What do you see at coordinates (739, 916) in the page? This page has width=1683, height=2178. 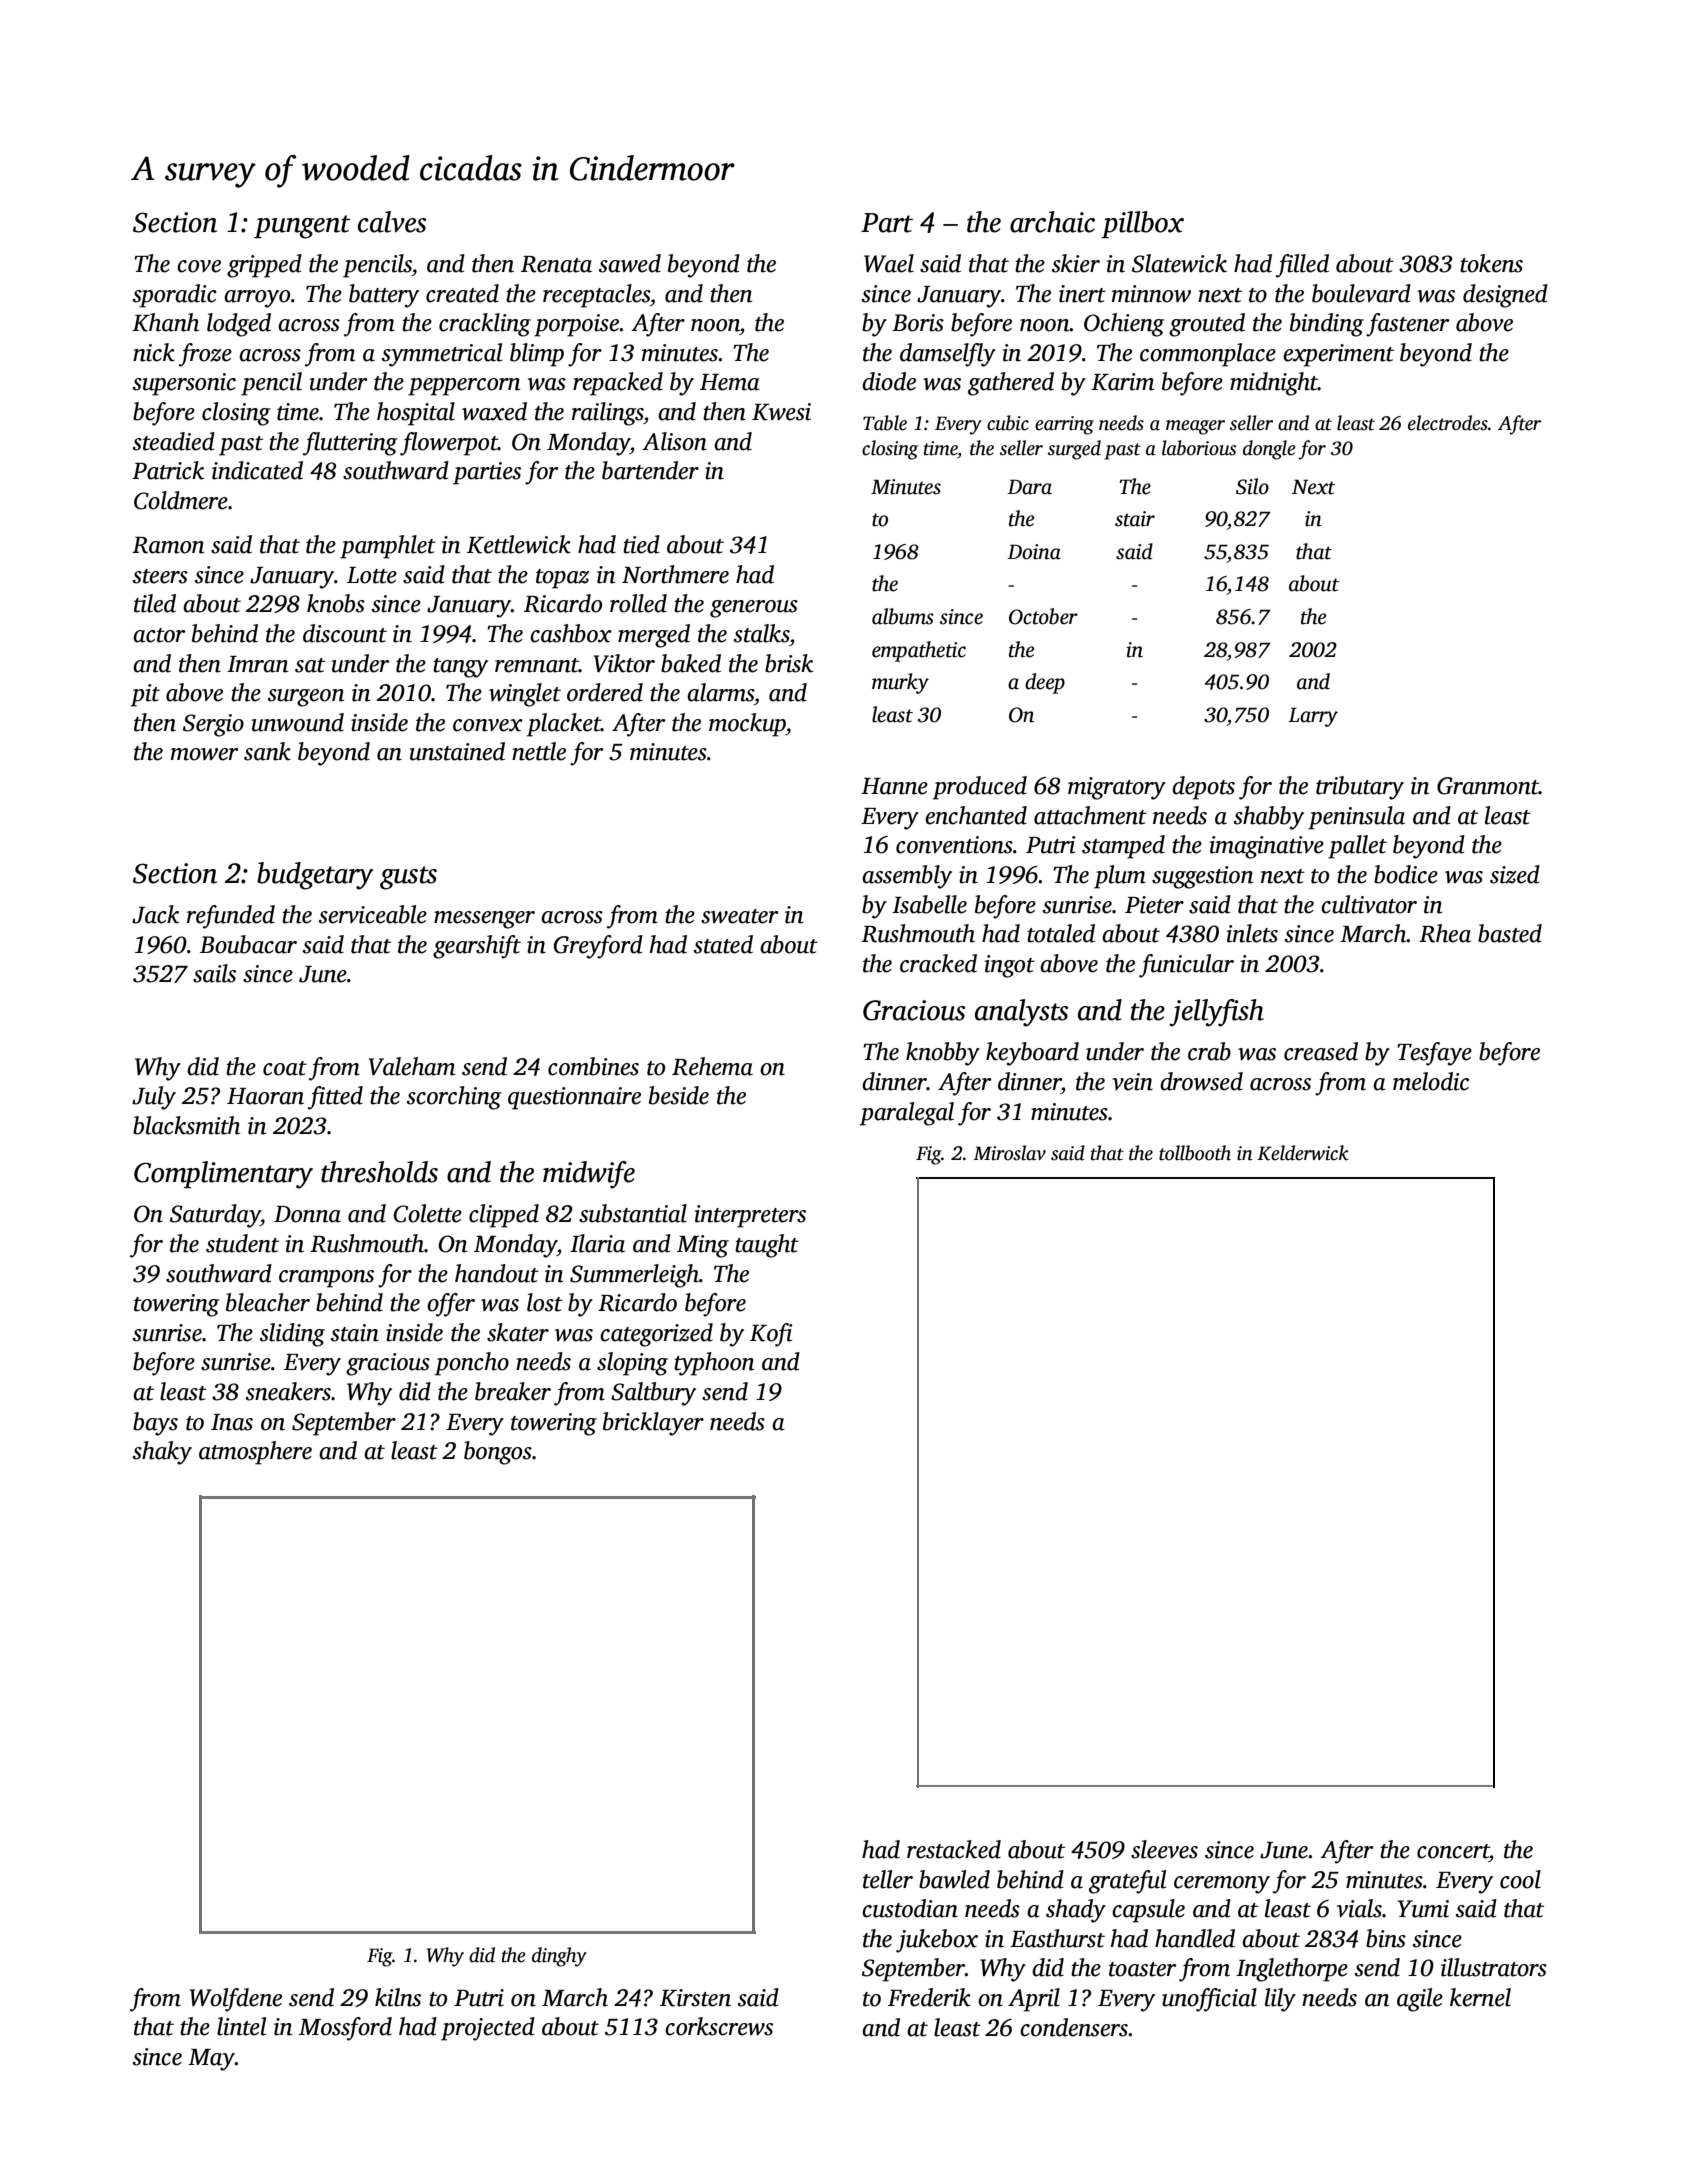 I see `sweater` at bounding box center [739, 916].
